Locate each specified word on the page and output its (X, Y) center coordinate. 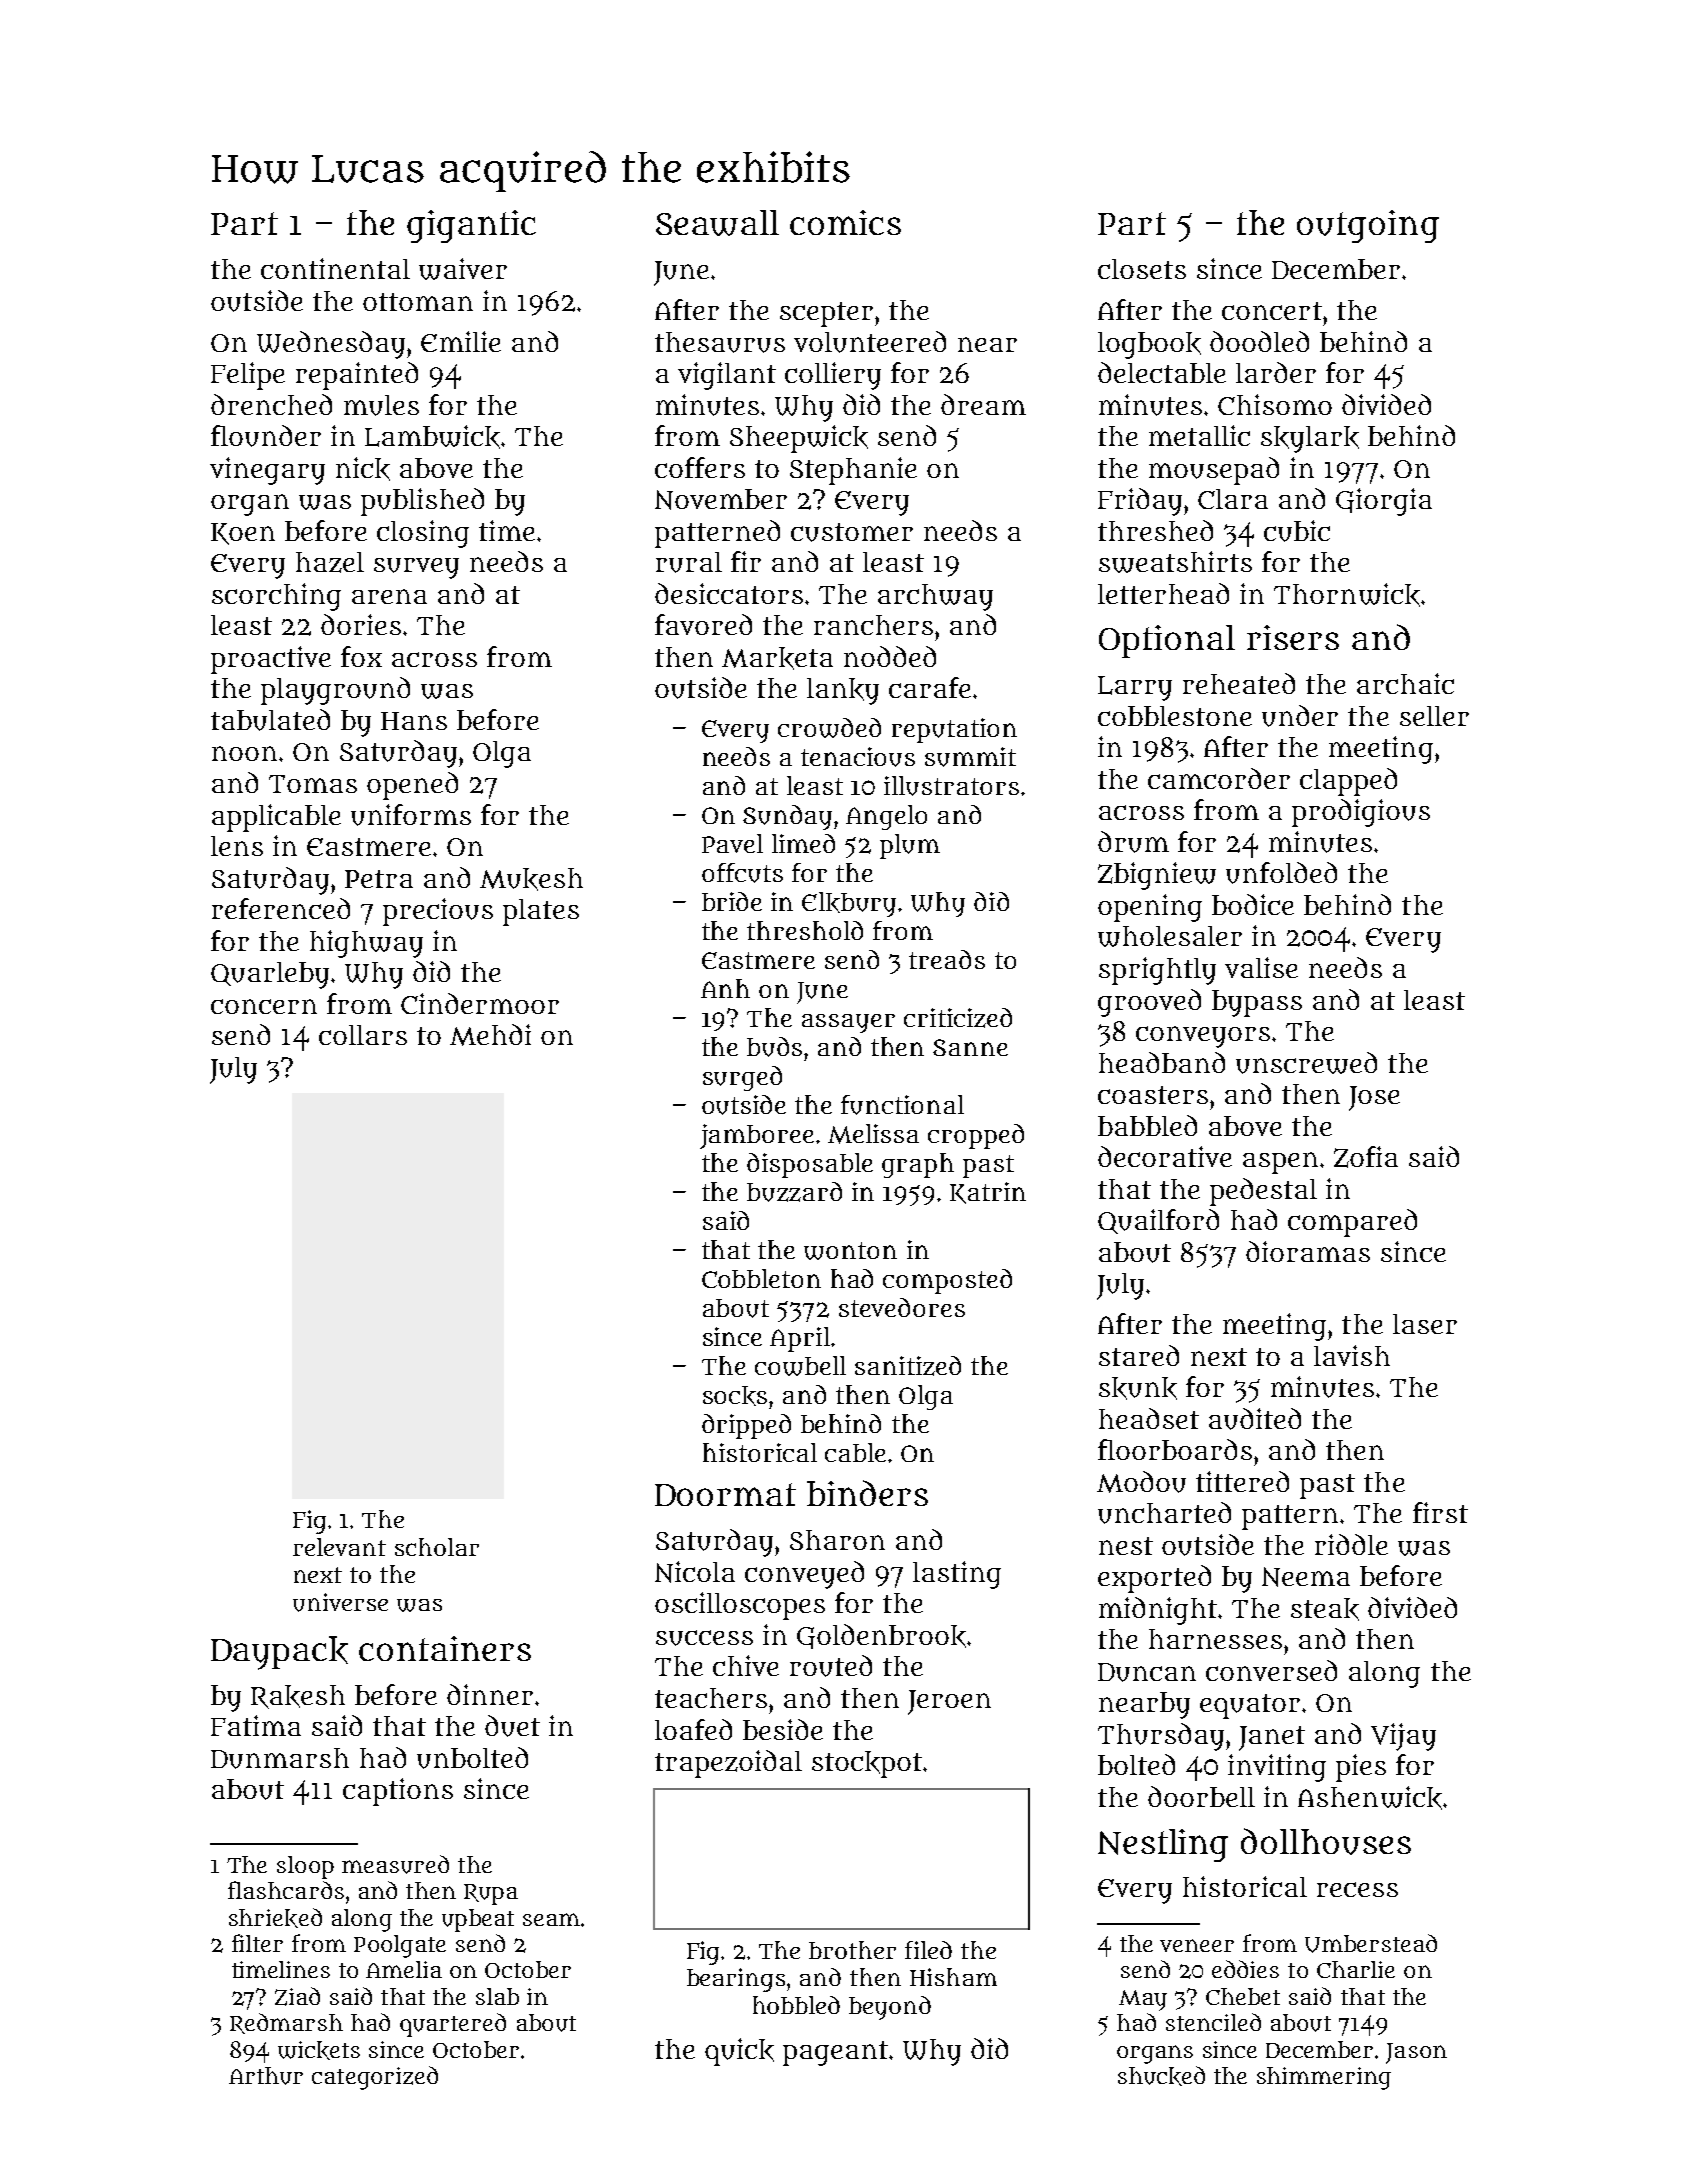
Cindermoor (480, 1003)
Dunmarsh (280, 1758)
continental (335, 268)
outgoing (1368, 226)
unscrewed (1306, 1063)
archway (935, 597)
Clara (1233, 499)
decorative (1165, 1156)
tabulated (270, 720)
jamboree (757, 1136)
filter (257, 1943)
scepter (826, 314)
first (1440, 1512)
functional (902, 1105)
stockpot (867, 1764)
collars (363, 1035)
